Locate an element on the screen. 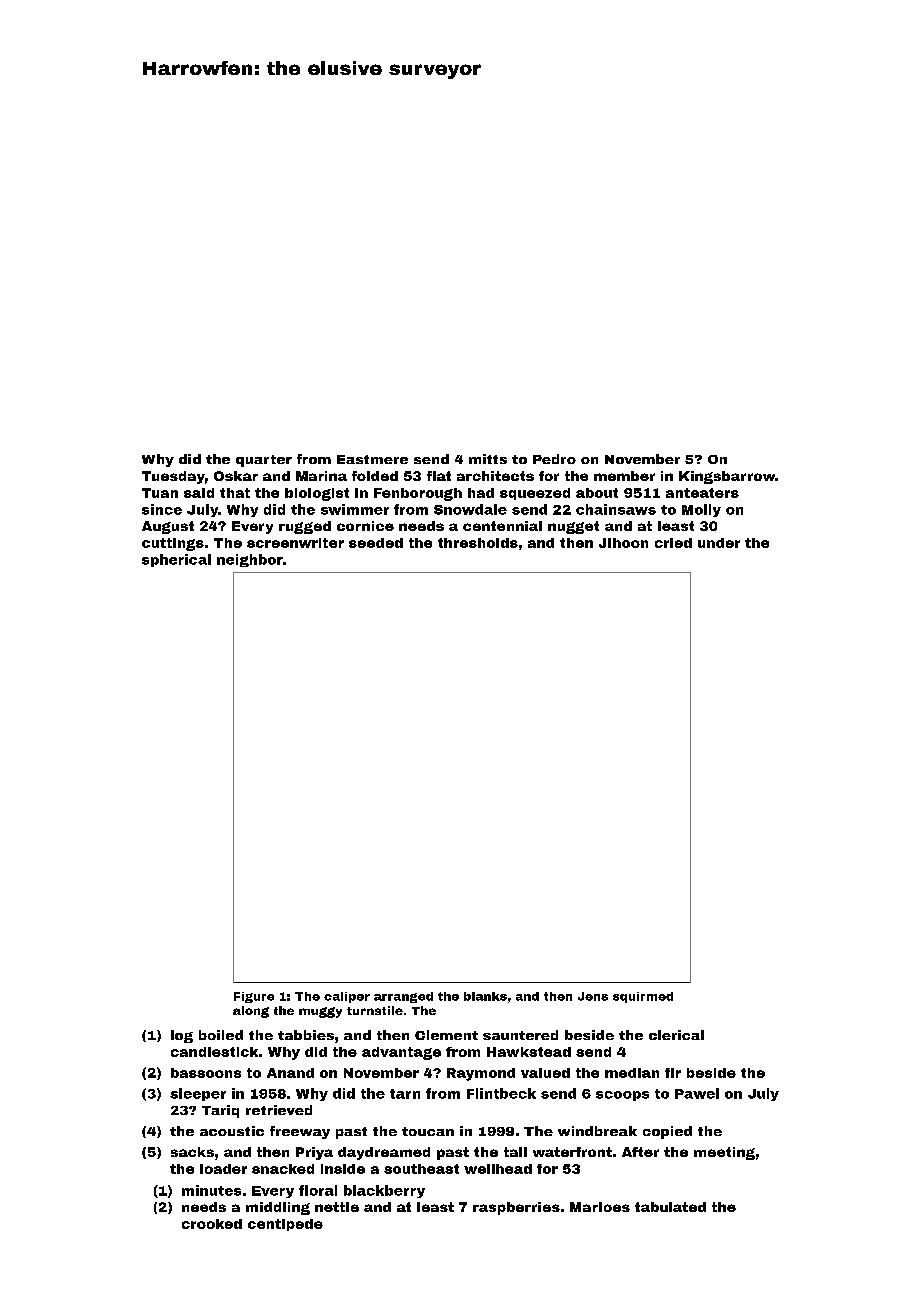  squirmed is located at coordinates (643, 997).
